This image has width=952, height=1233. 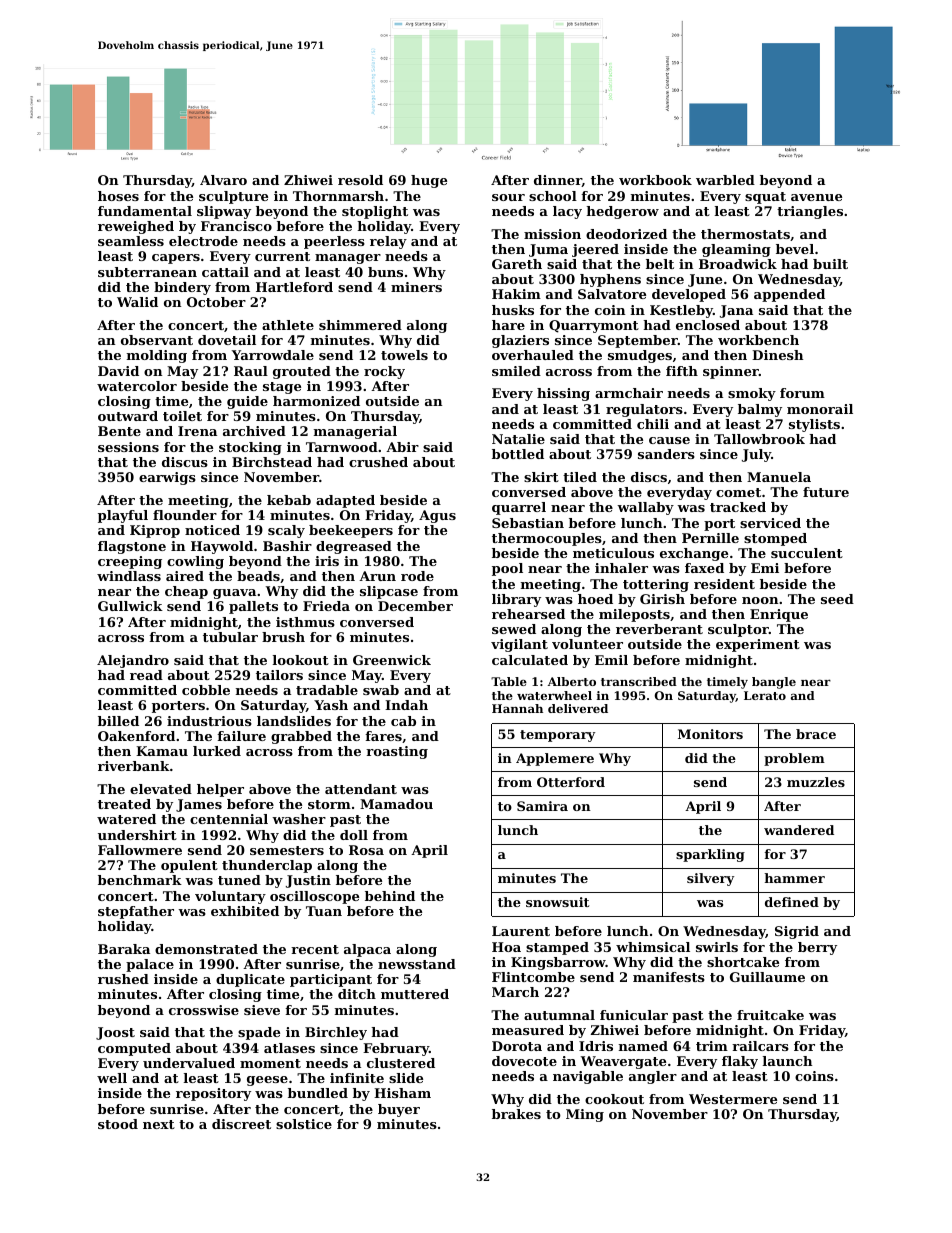 What do you see at coordinates (236, 226) in the image?
I see `Francisco` at bounding box center [236, 226].
